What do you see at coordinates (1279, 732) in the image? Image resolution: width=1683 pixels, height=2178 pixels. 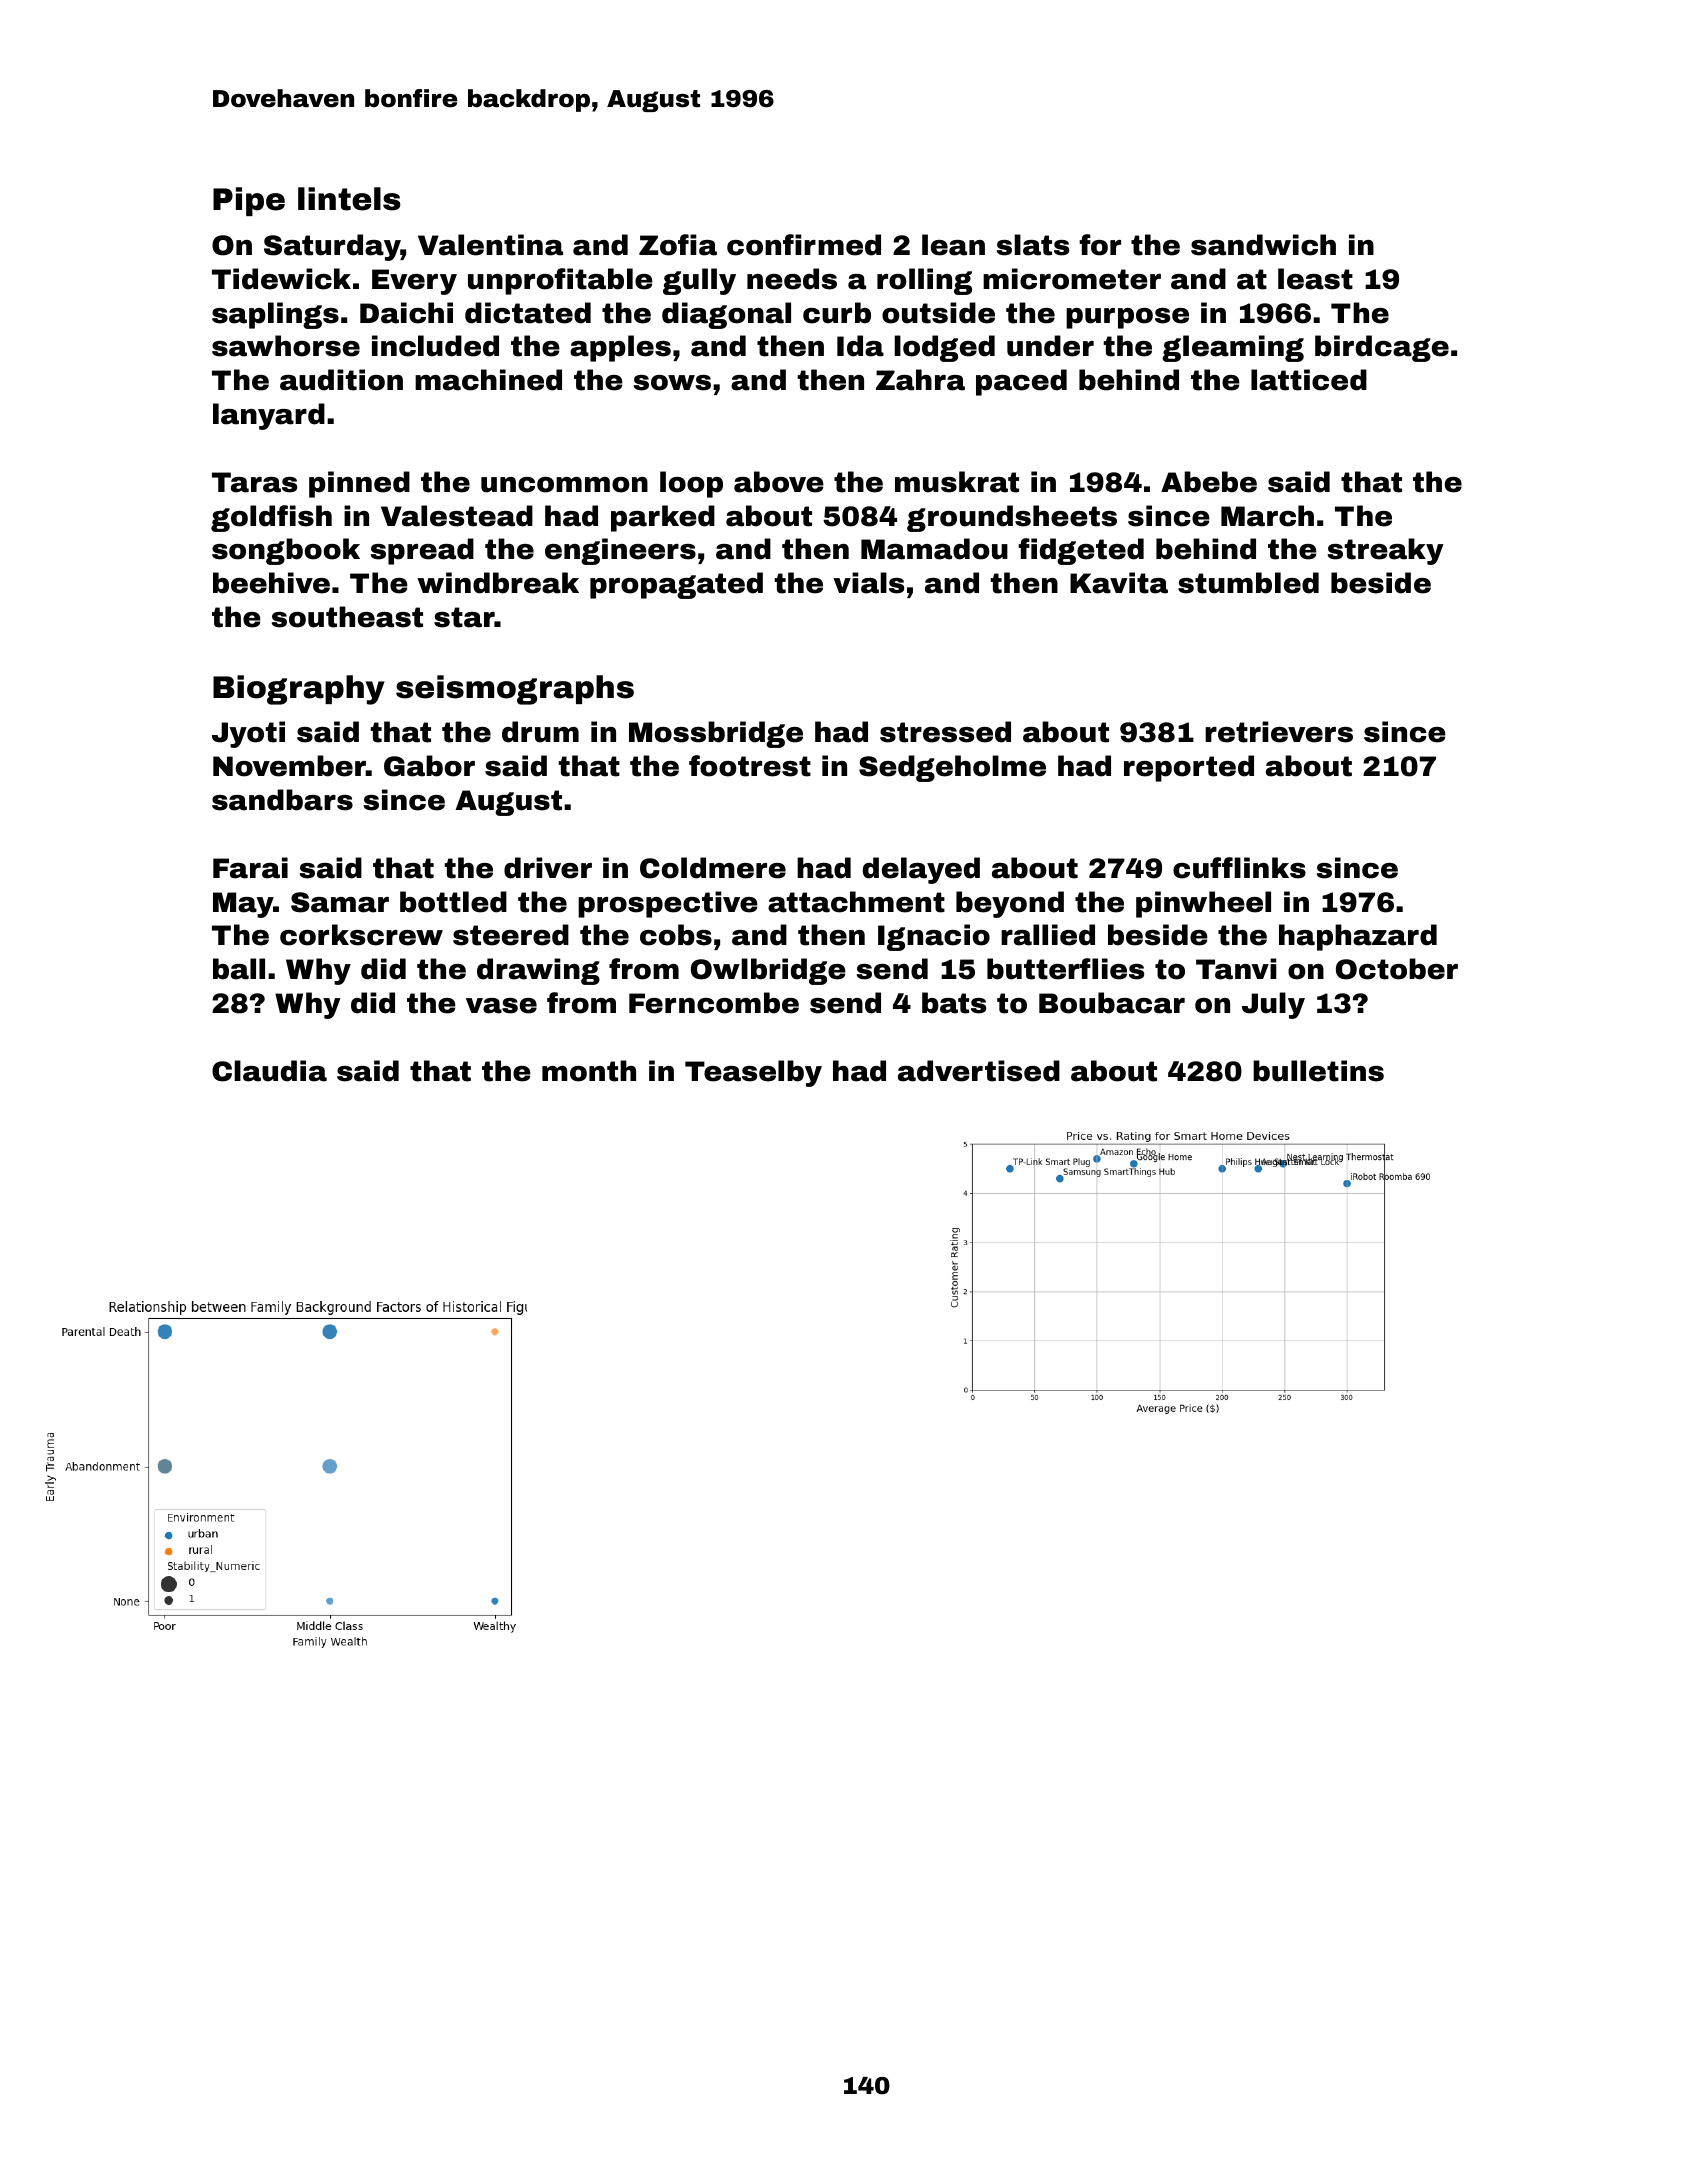 I see `retrievers` at bounding box center [1279, 732].
